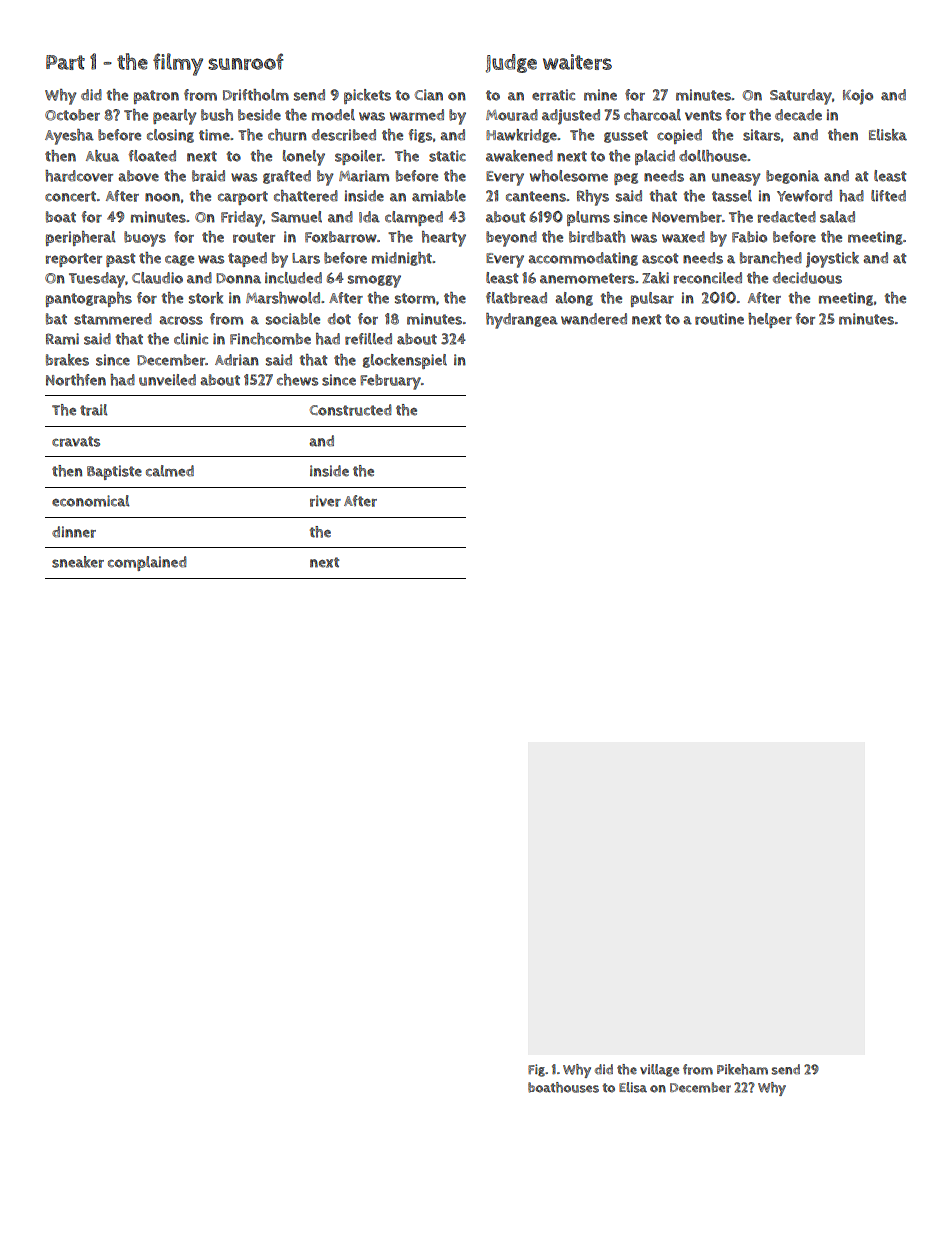 The width and height of the image is (952, 1233). What do you see at coordinates (170, 471) in the image?
I see `calmed` at bounding box center [170, 471].
